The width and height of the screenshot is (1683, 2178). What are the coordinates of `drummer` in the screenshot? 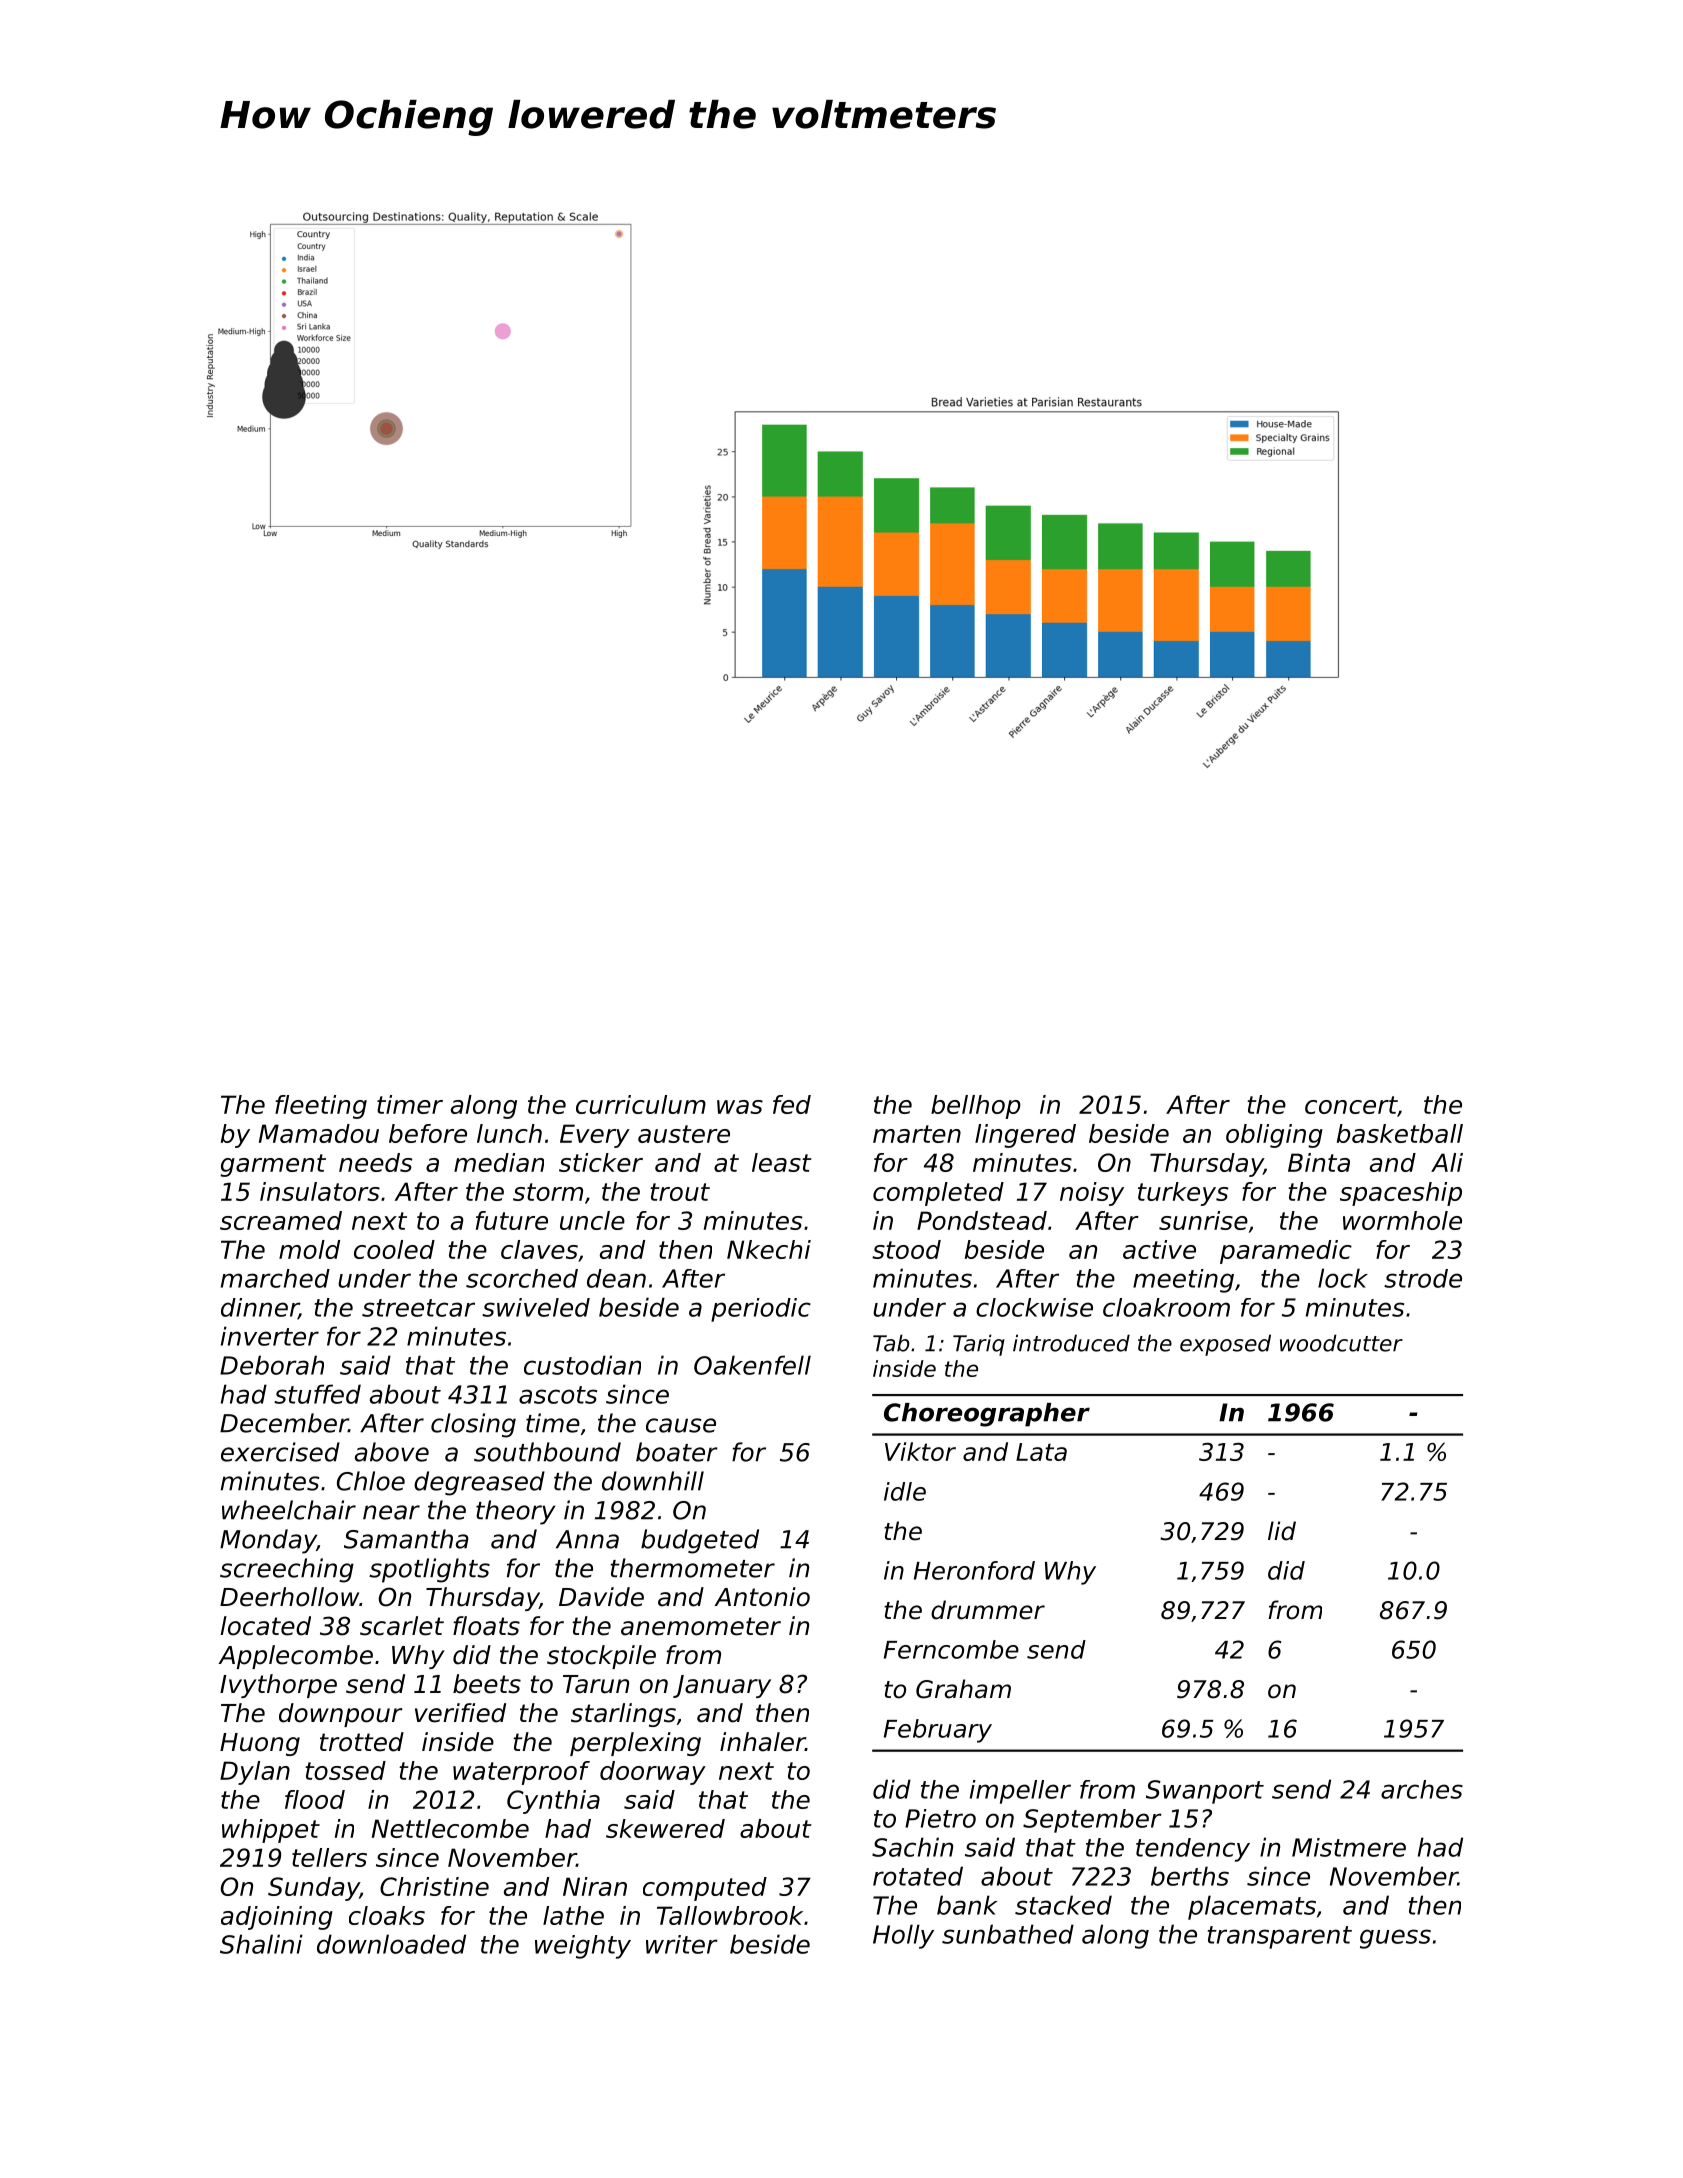 It's located at (988, 1610).
